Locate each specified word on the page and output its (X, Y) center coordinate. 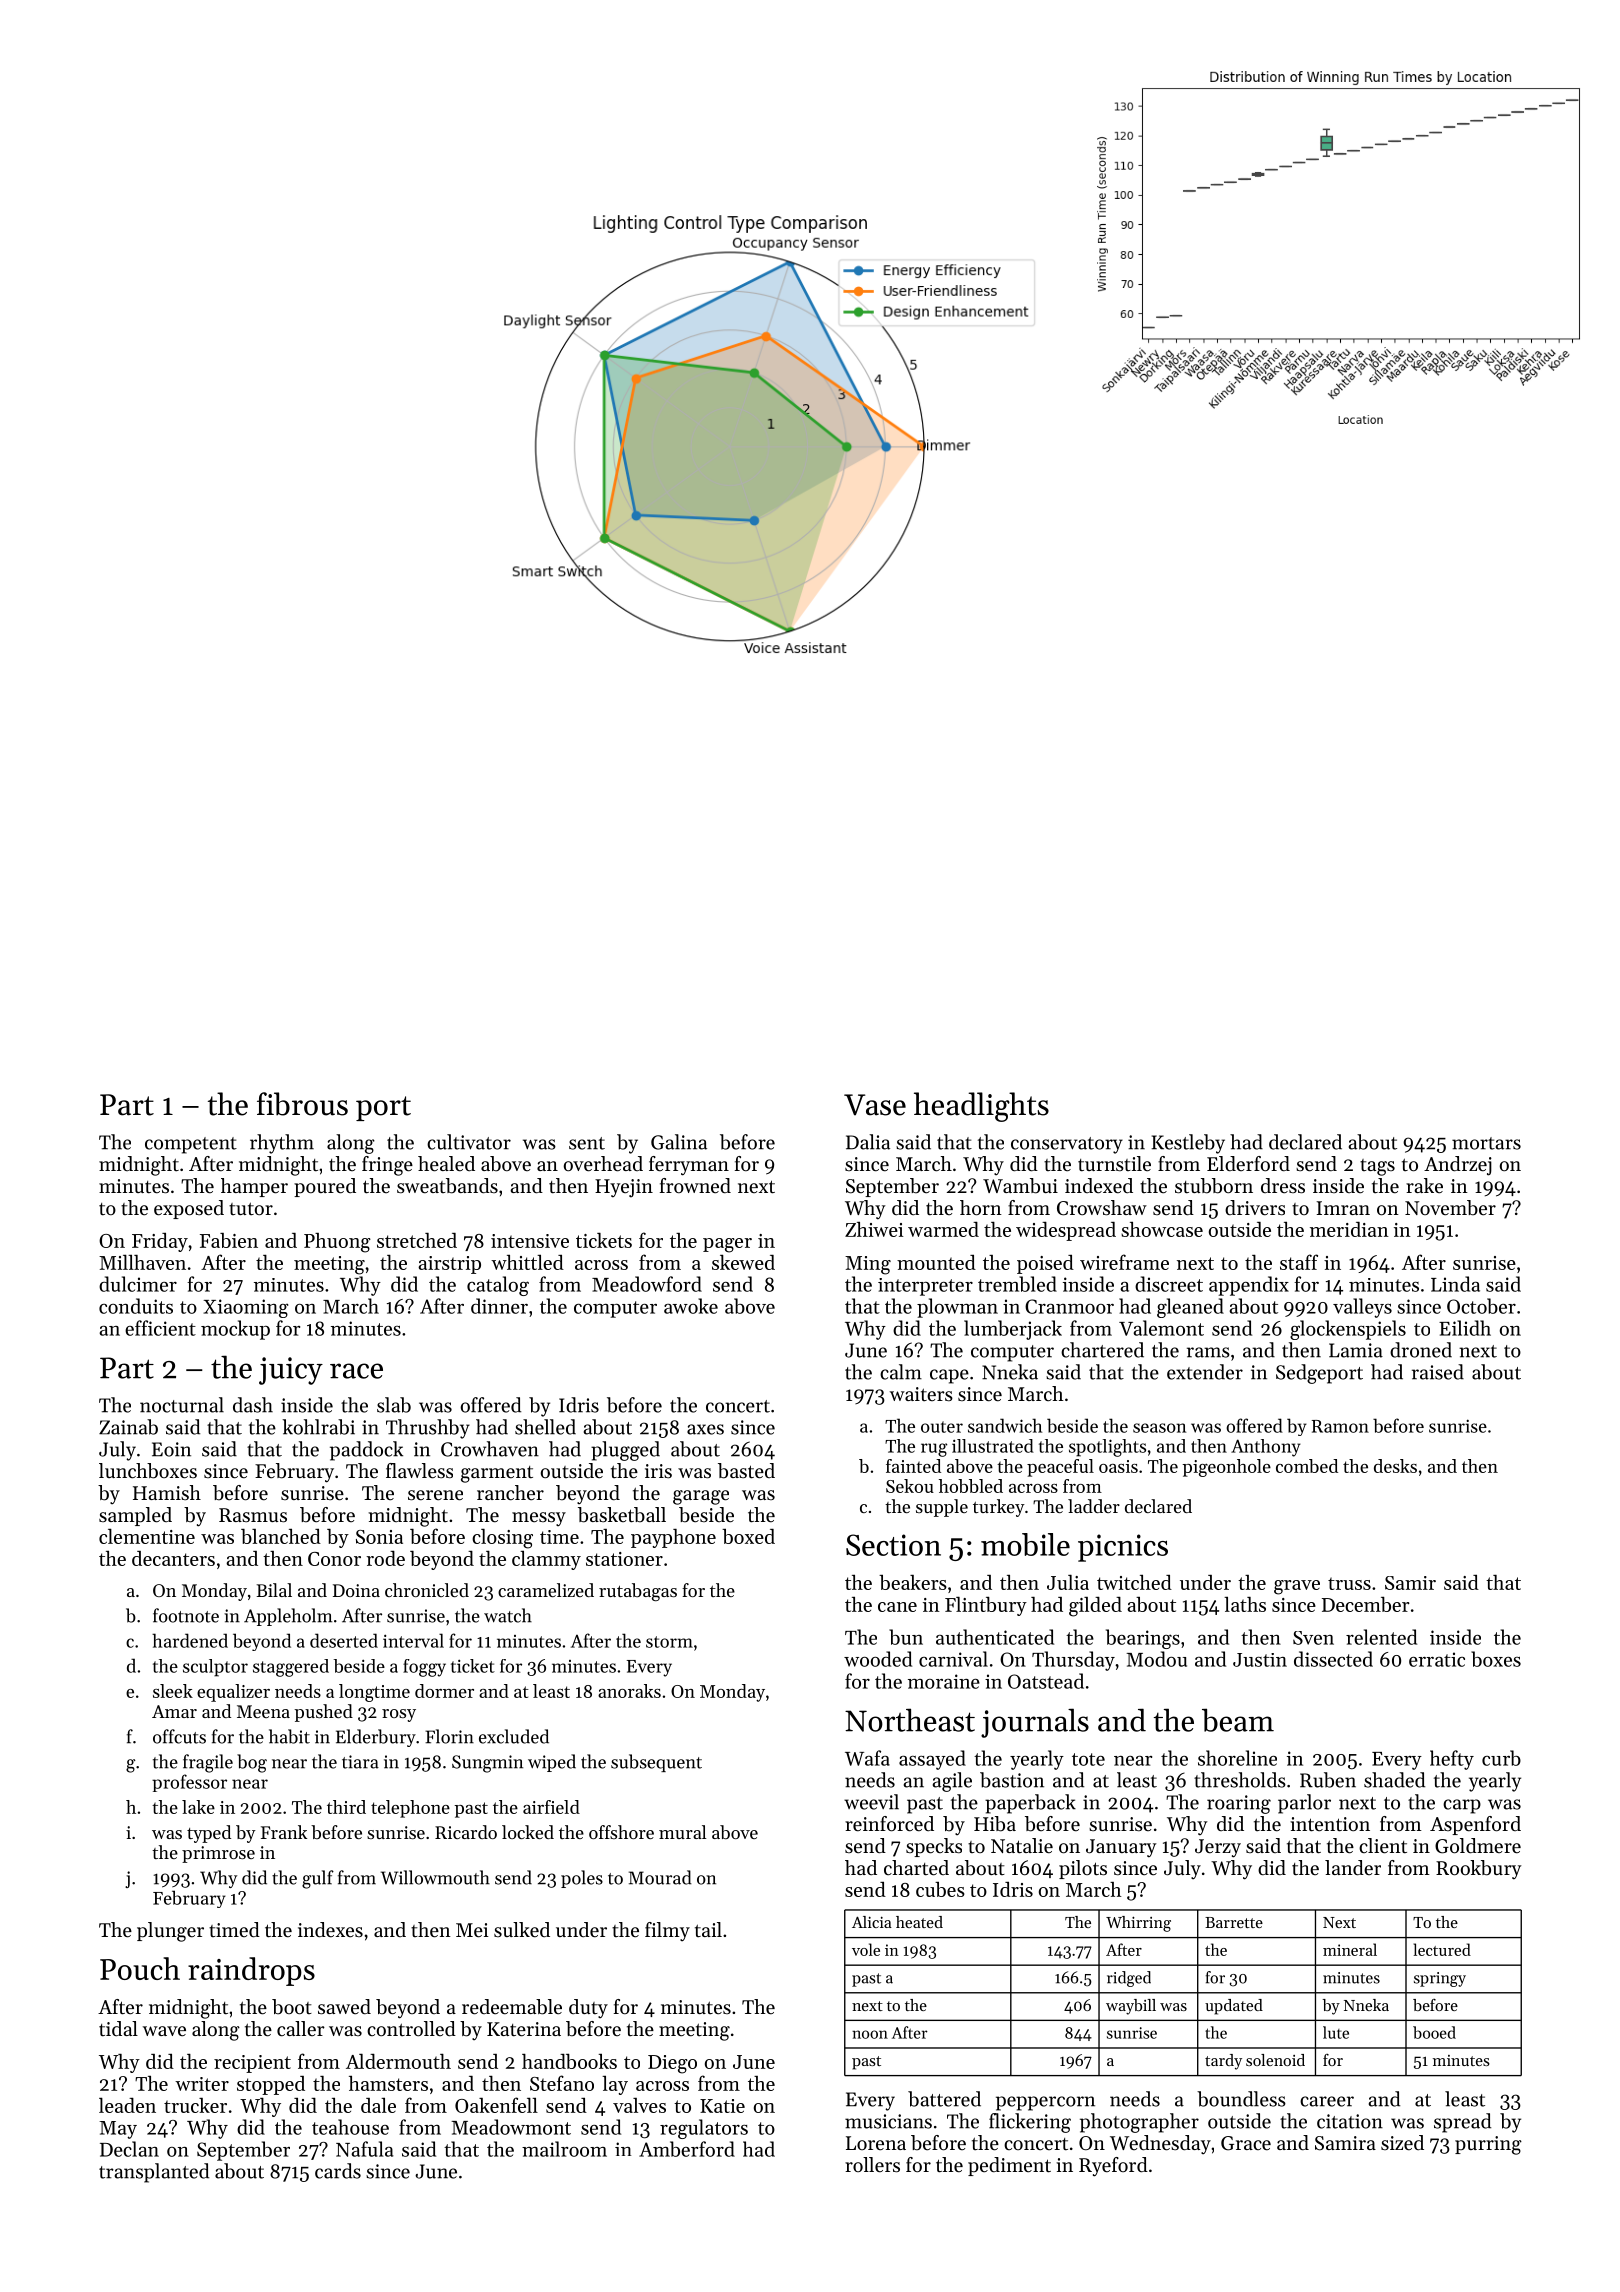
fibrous (302, 1104)
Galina (679, 1142)
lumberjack (1013, 1330)
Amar (174, 1711)
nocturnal (182, 1405)
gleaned (1190, 1308)
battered (944, 2099)
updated (1234, 2007)
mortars (1486, 1143)
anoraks (629, 1691)
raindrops (251, 1971)
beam (1238, 1720)
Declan (129, 2149)
